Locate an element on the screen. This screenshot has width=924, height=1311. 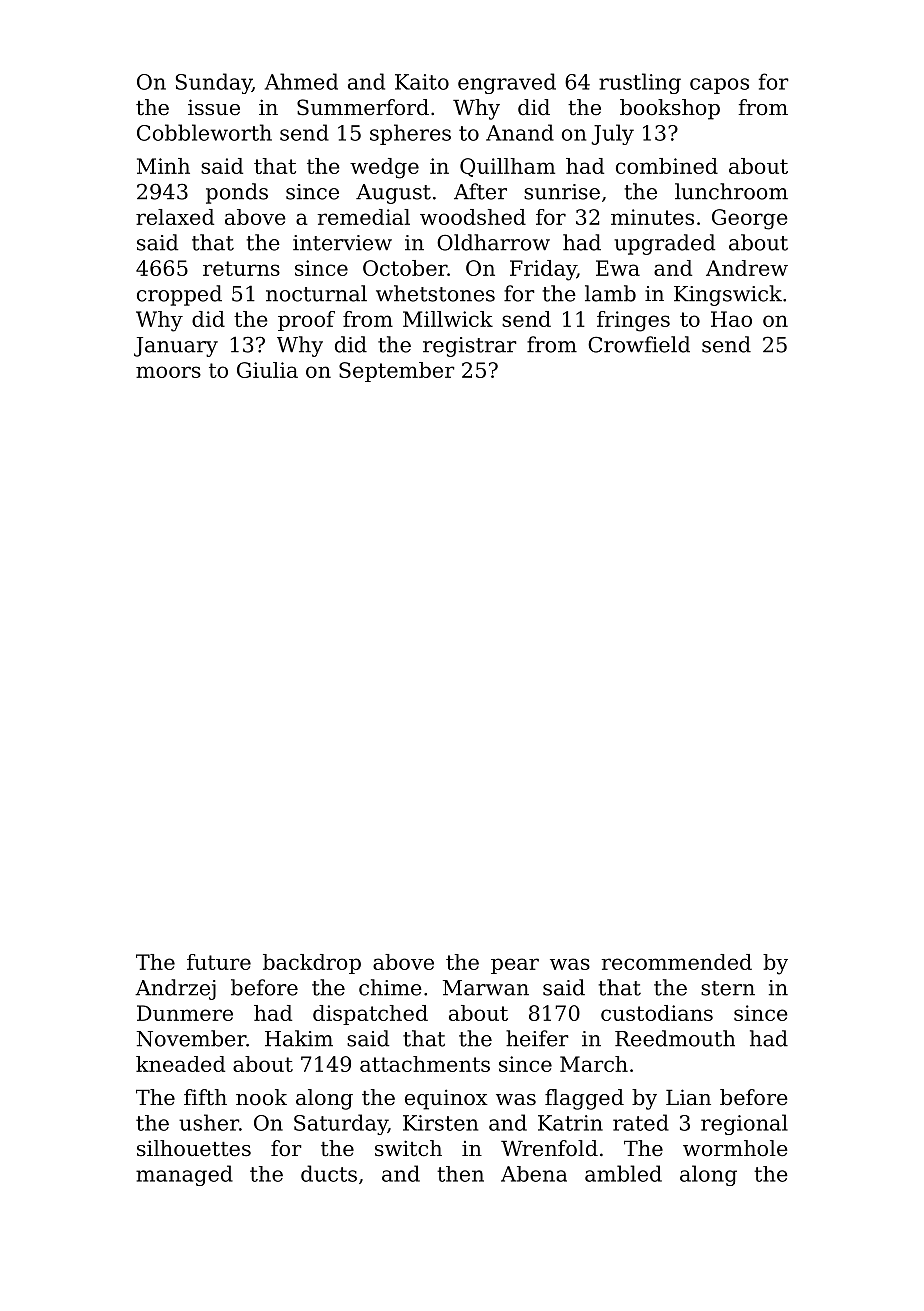
stern is located at coordinates (728, 988).
